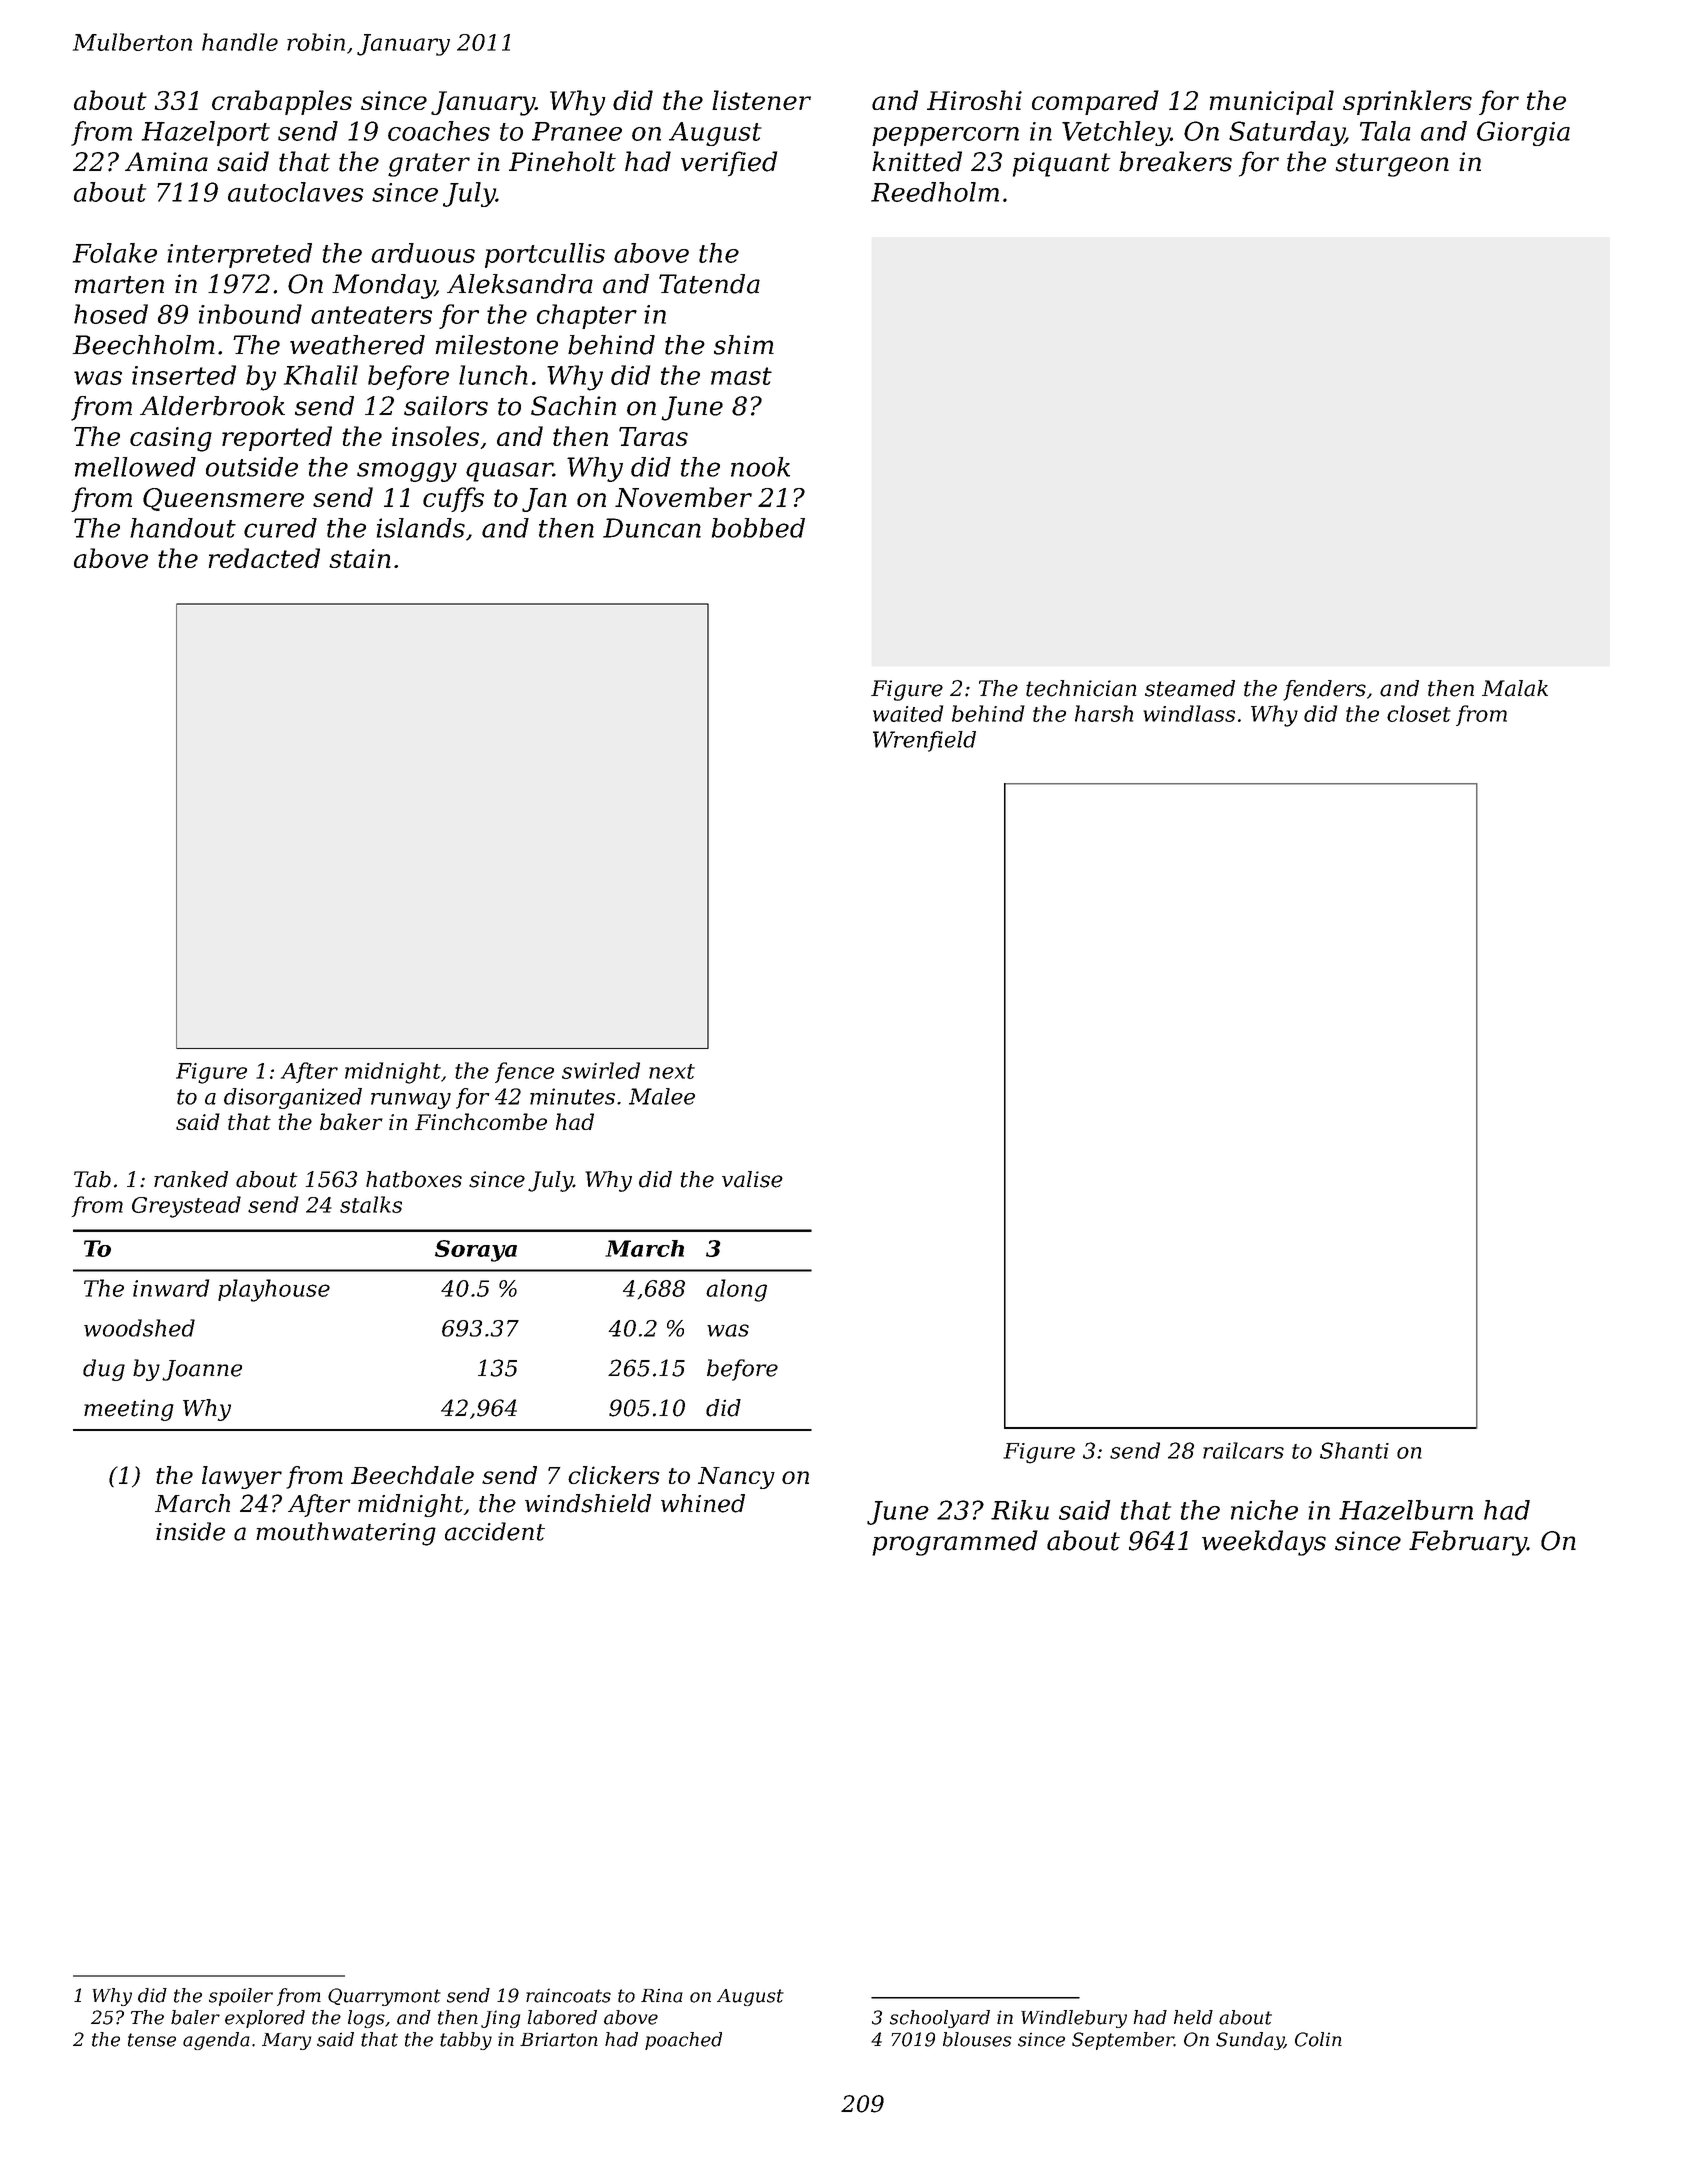  Describe the element at coordinates (760, 467) in the screenshot. I see `nook` at that location.
